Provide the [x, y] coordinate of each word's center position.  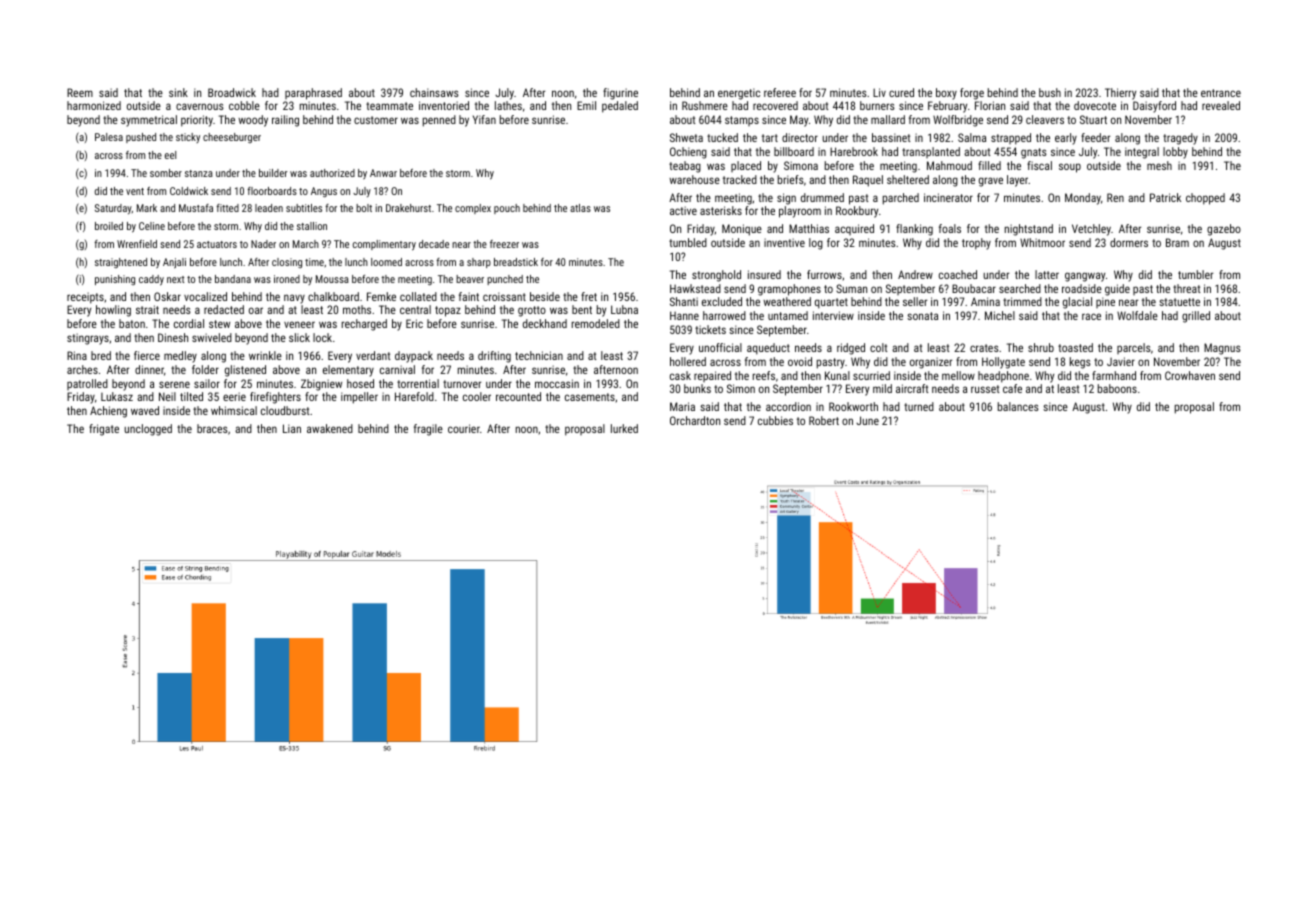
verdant [373, 355]
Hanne [684, 315]
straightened [121, 263]
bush [1050, 92]
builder [273, 173]
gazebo [1224, 230]
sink [178, 92]
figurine [620, 94]
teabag [685, 167]
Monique [742, 230]
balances [1018, 406]
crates [984, 348]
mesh [1159, 165]
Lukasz [117, 396]
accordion [788, 406]
